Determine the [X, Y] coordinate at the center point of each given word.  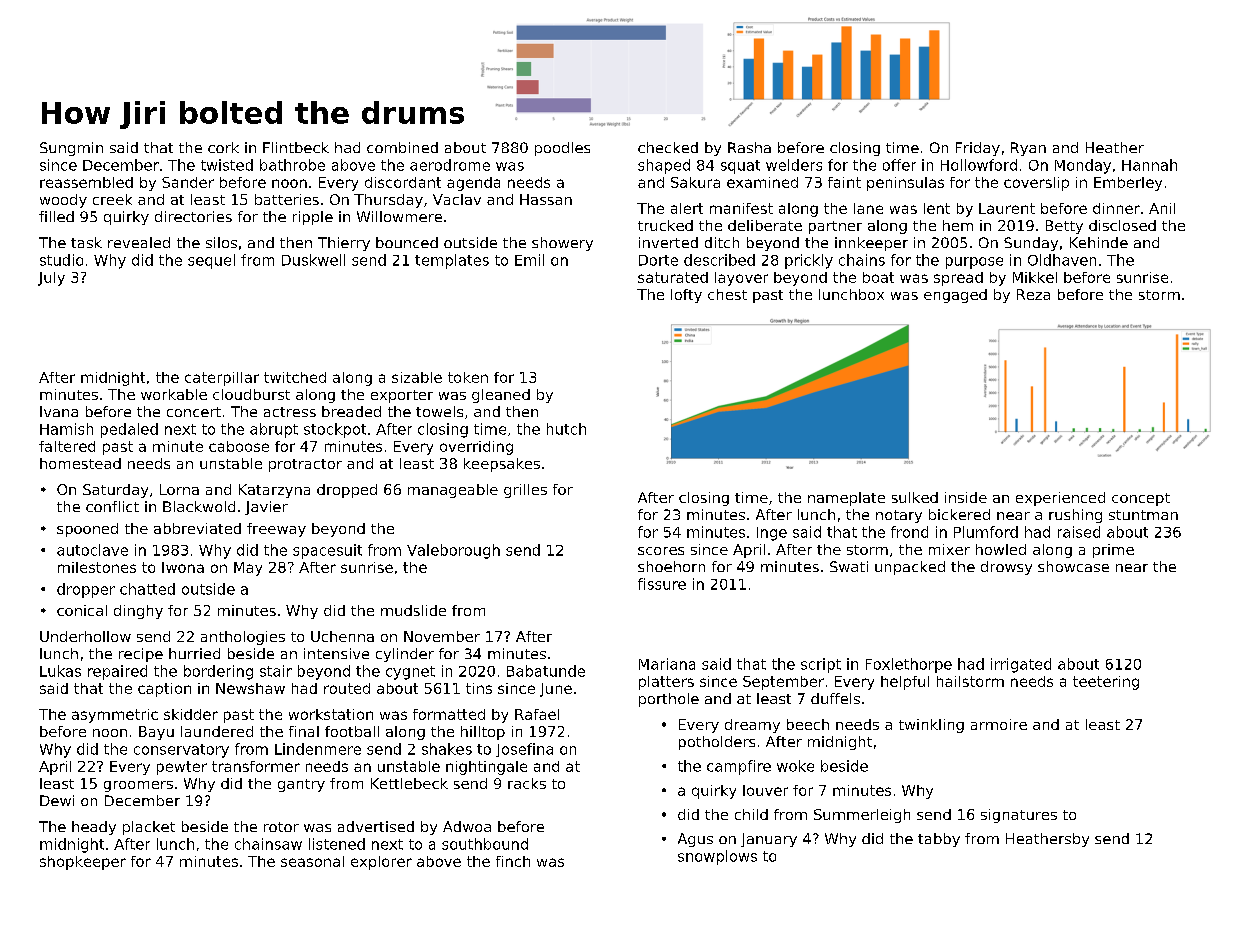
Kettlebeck [409, 783]
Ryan [1028, 149]
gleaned [501, 396]
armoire [999, 724]
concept [1141, 499]
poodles [562, 149]
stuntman [1143, 515]
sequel [211, 261]
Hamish [66, 429]
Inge [772, 534]
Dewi [57, 800]
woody [63, 201]
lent [937, 208]
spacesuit [327, 551]
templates [452, 261]
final [304, 731]
